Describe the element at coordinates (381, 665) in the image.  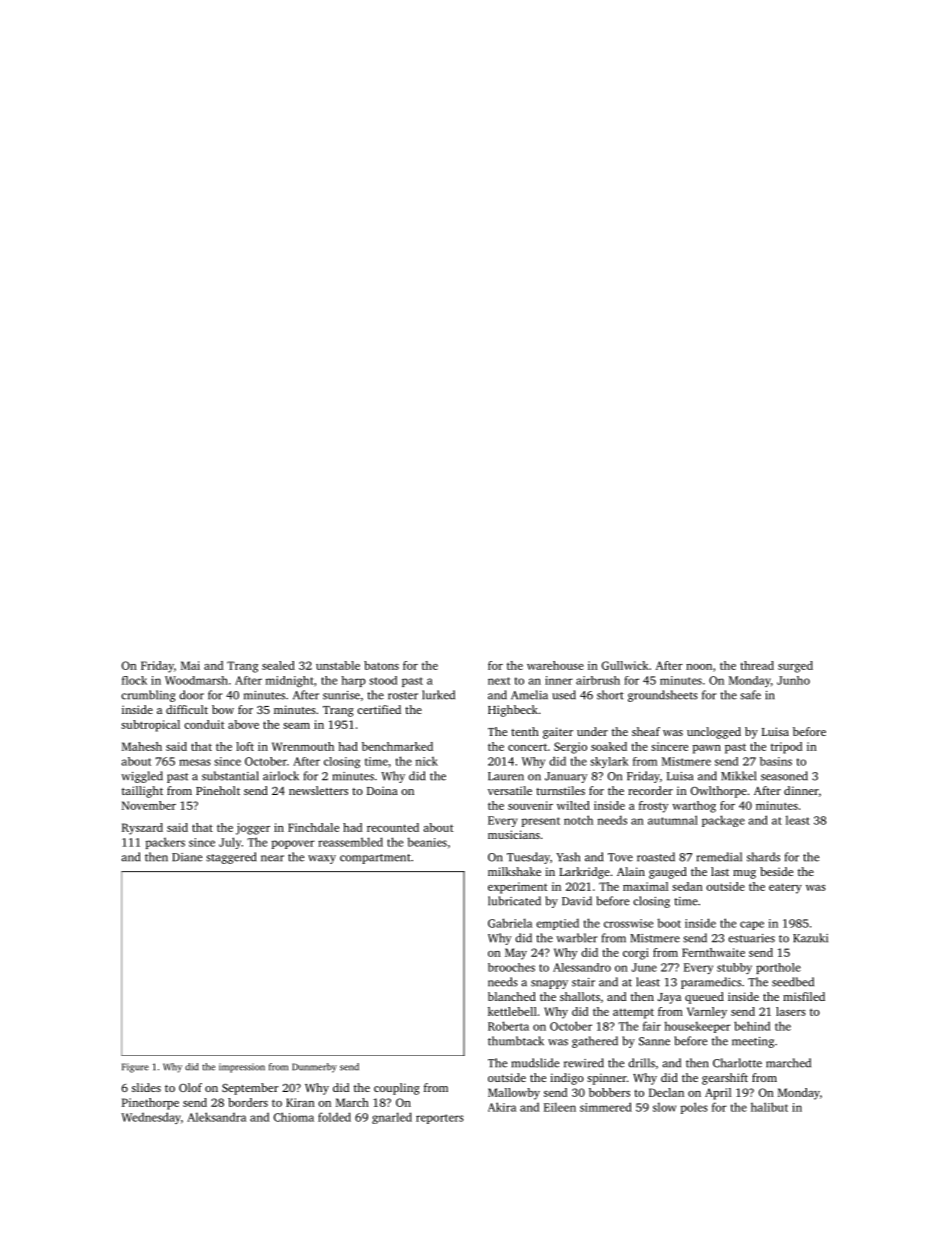
I see `batons` at that location.
